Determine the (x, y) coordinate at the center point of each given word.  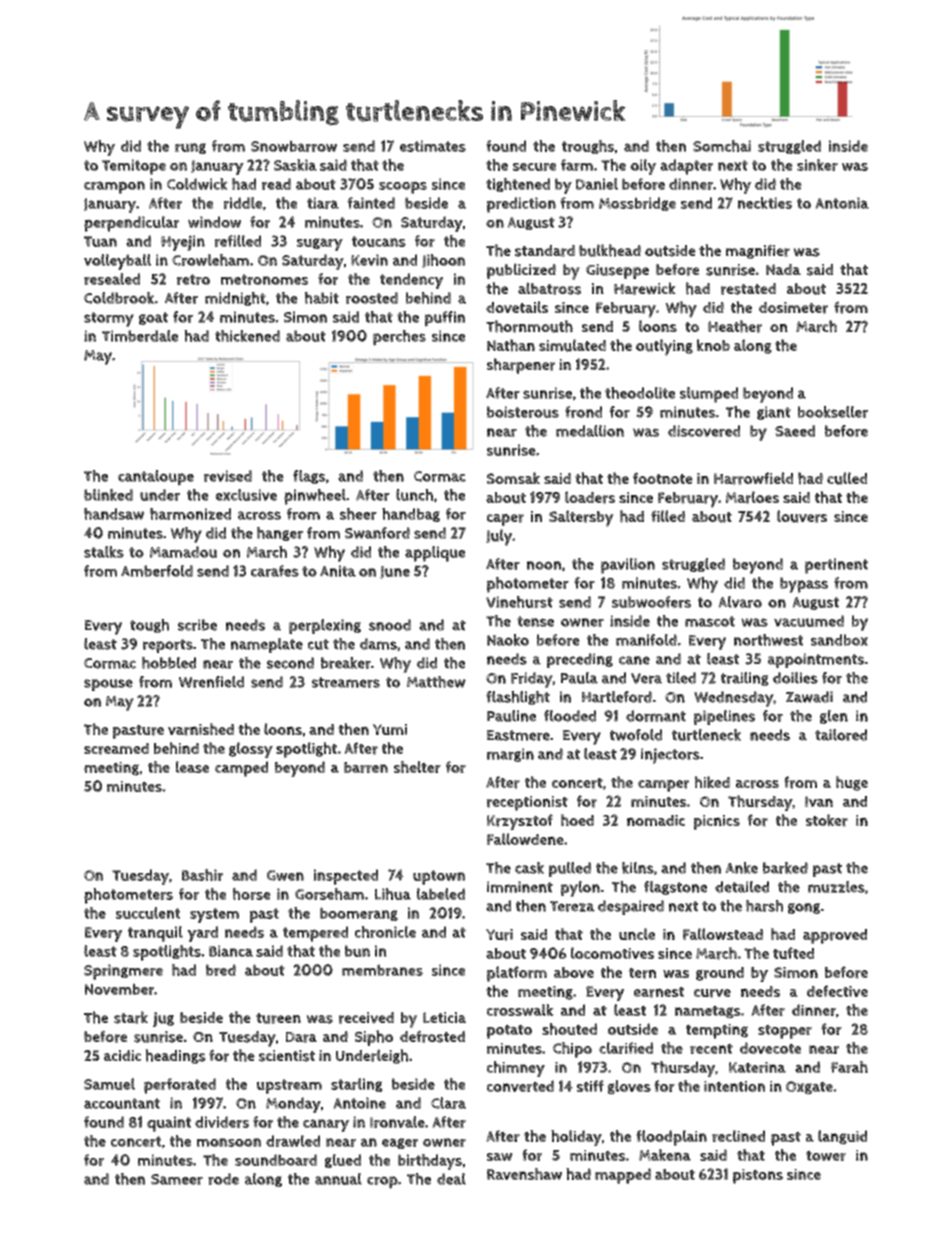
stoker (827, 820)
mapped (623, 1176)
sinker (817, 165)
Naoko (508, 640)
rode (223, 1179)
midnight (235, 299)
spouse (108, 685)
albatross (549, 288)
